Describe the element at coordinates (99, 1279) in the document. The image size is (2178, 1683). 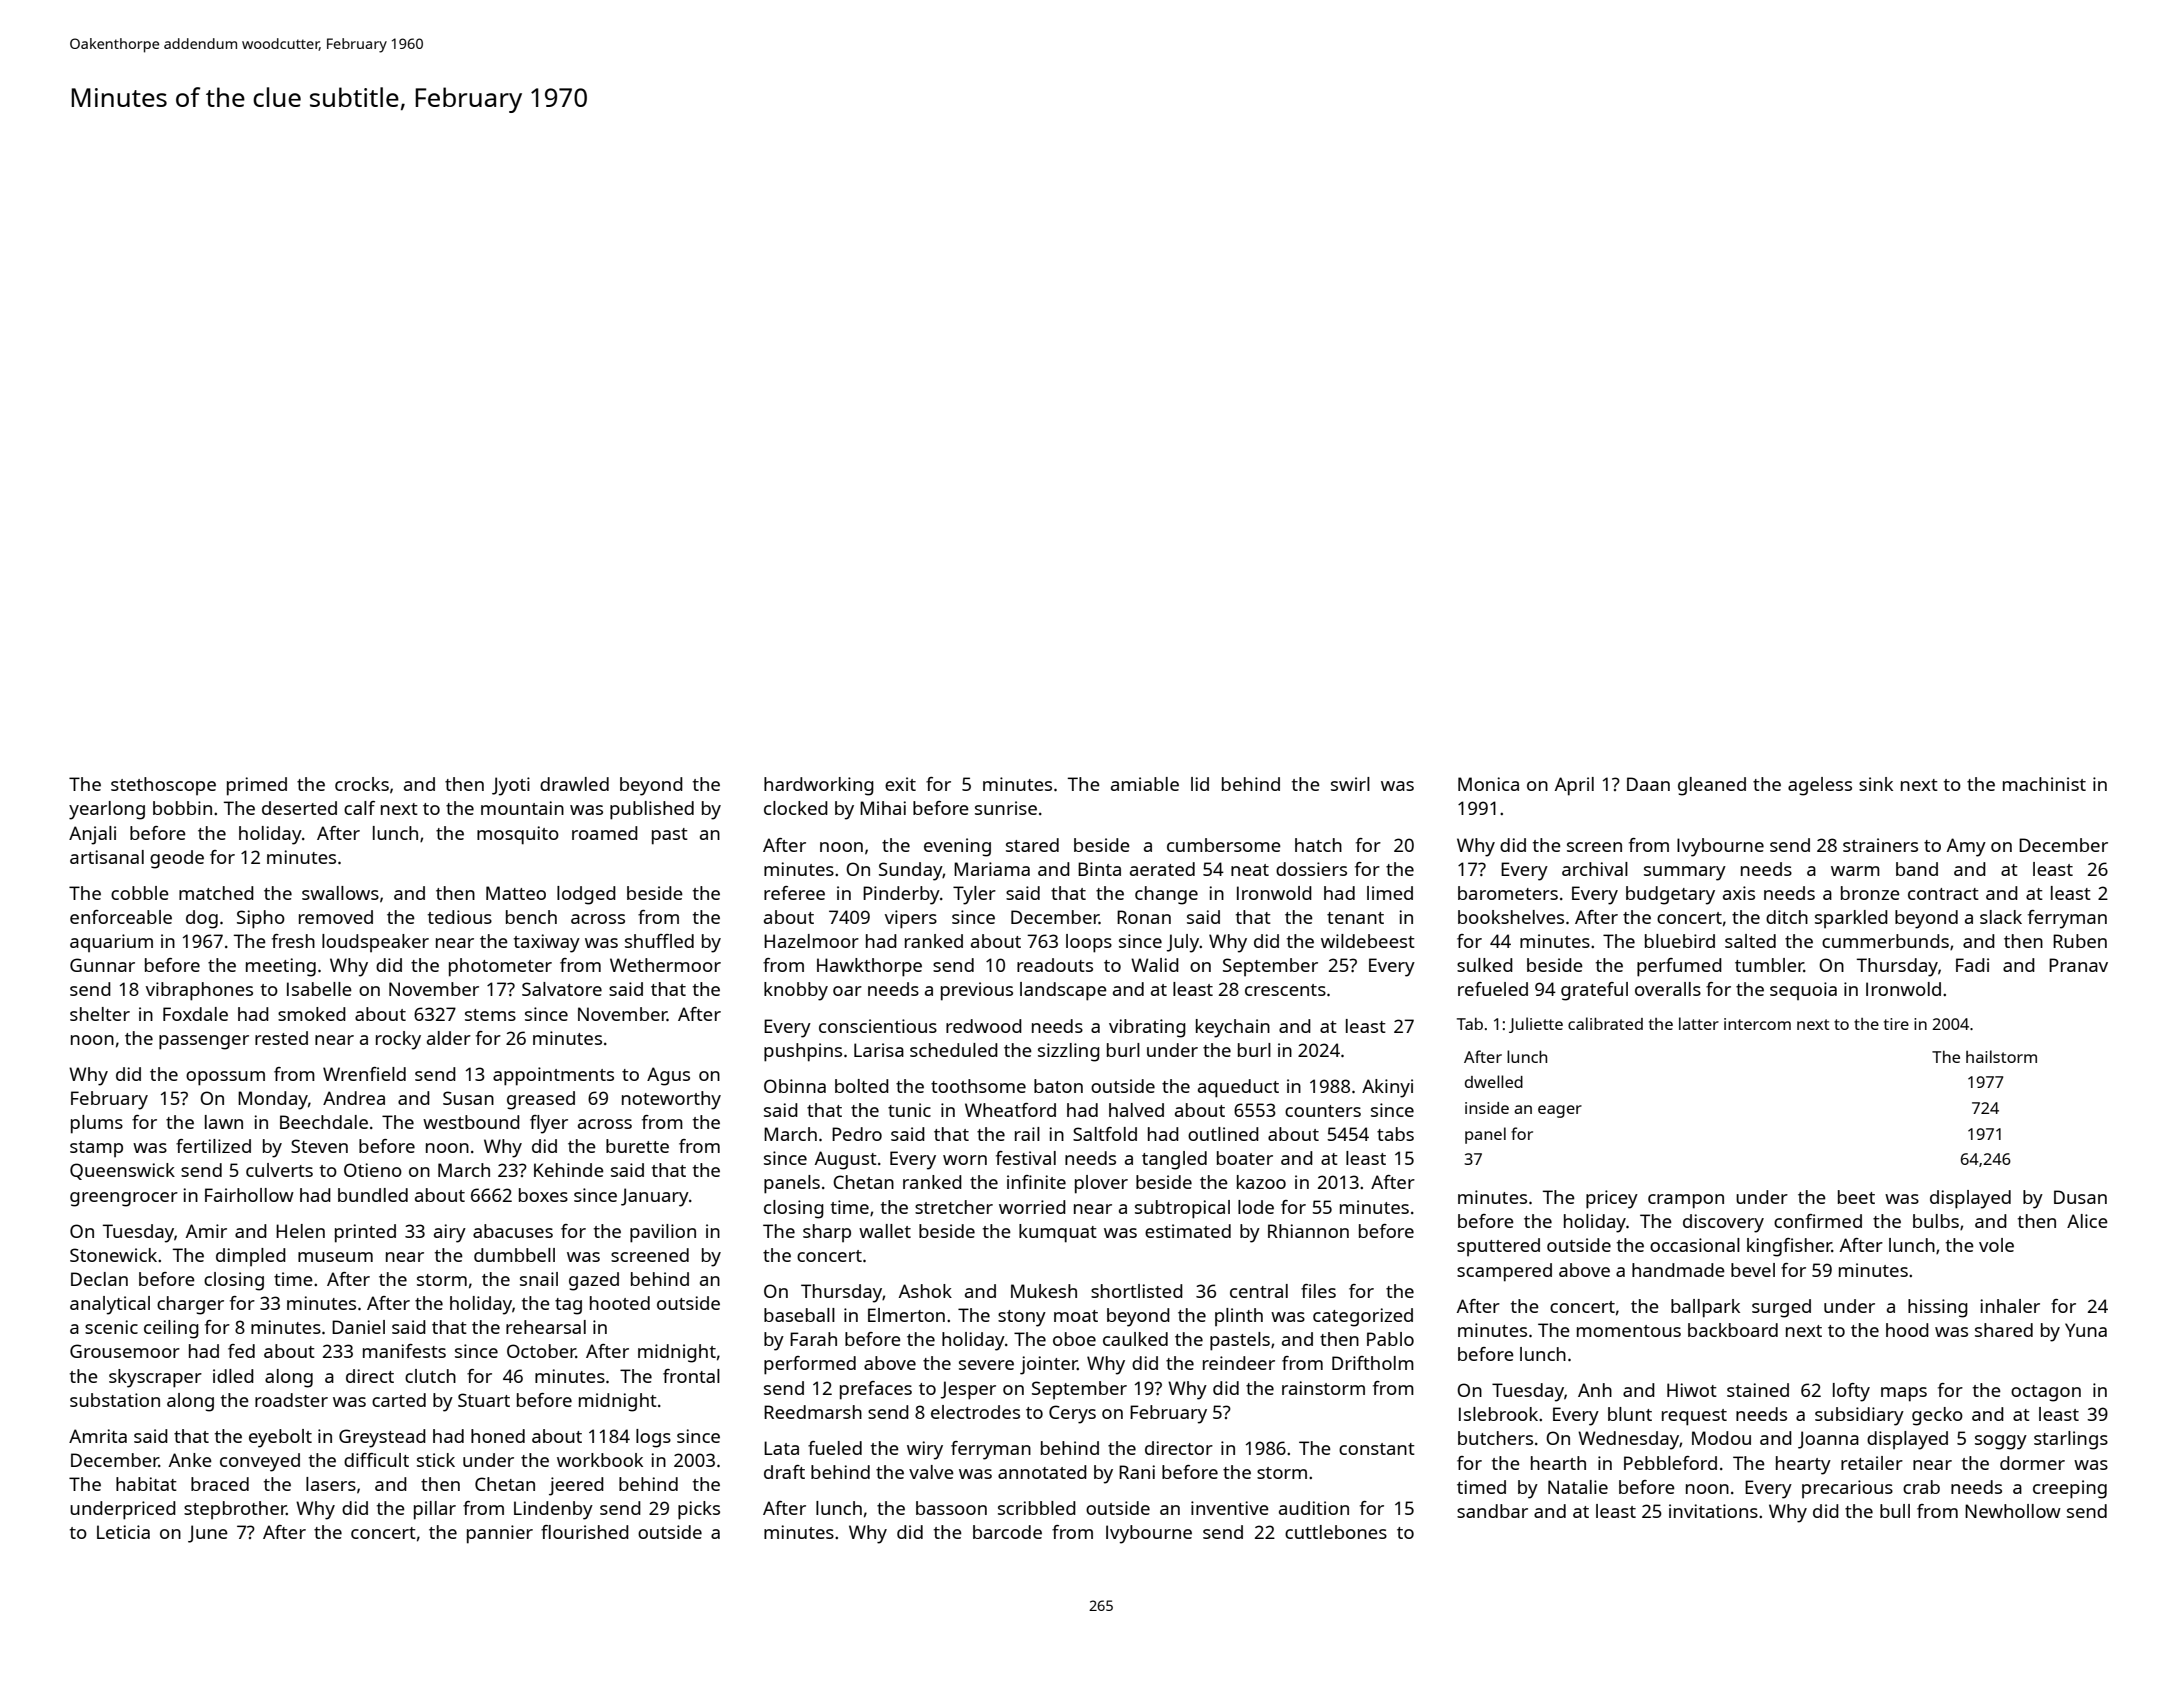
I see `Declan` at that location.
